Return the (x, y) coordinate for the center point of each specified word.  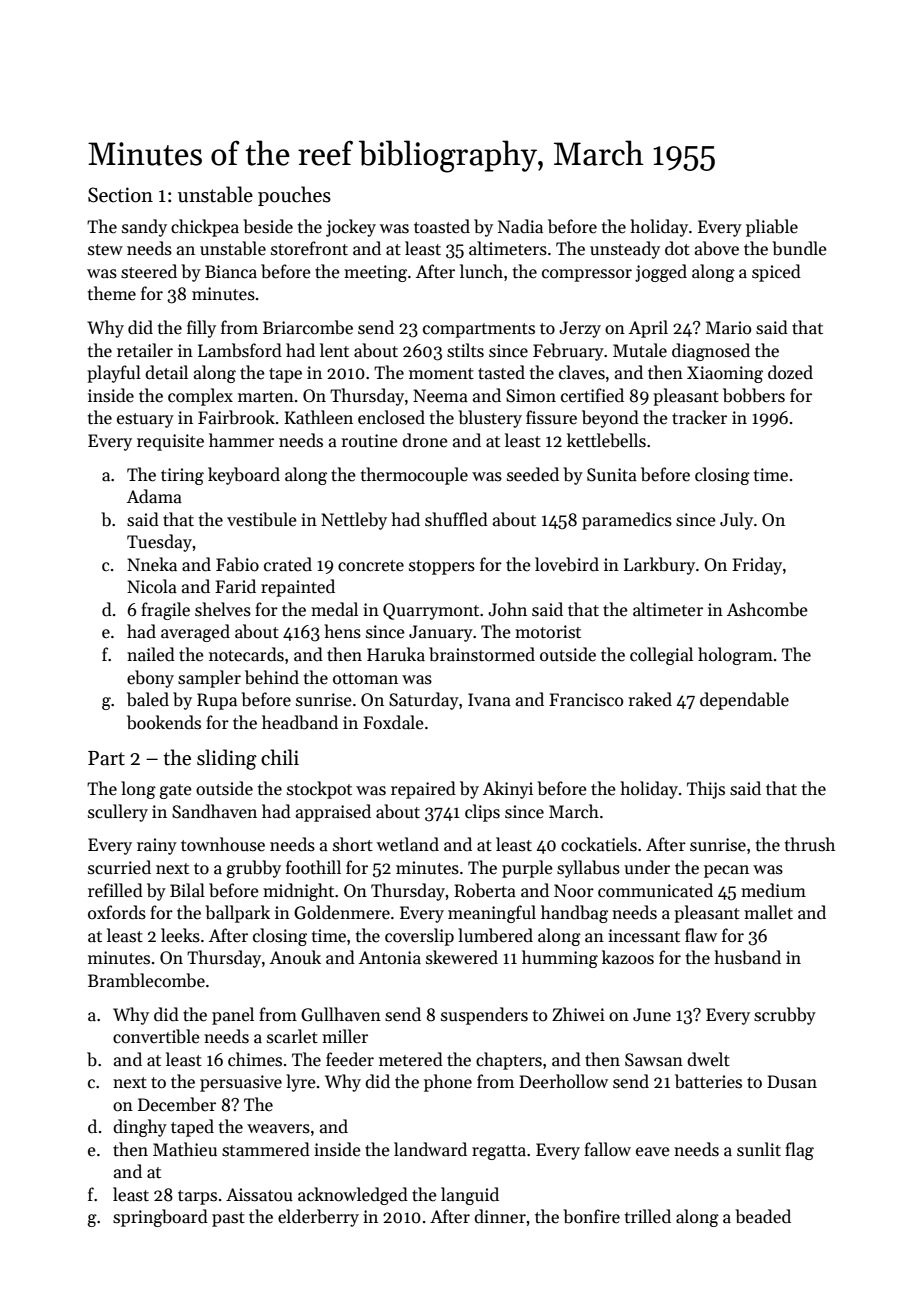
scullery (118, 813)
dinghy (140, 1128)
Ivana (489, 700)
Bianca (231, 272)
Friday (757, 566)
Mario (728, 328)
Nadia (520, 226)
